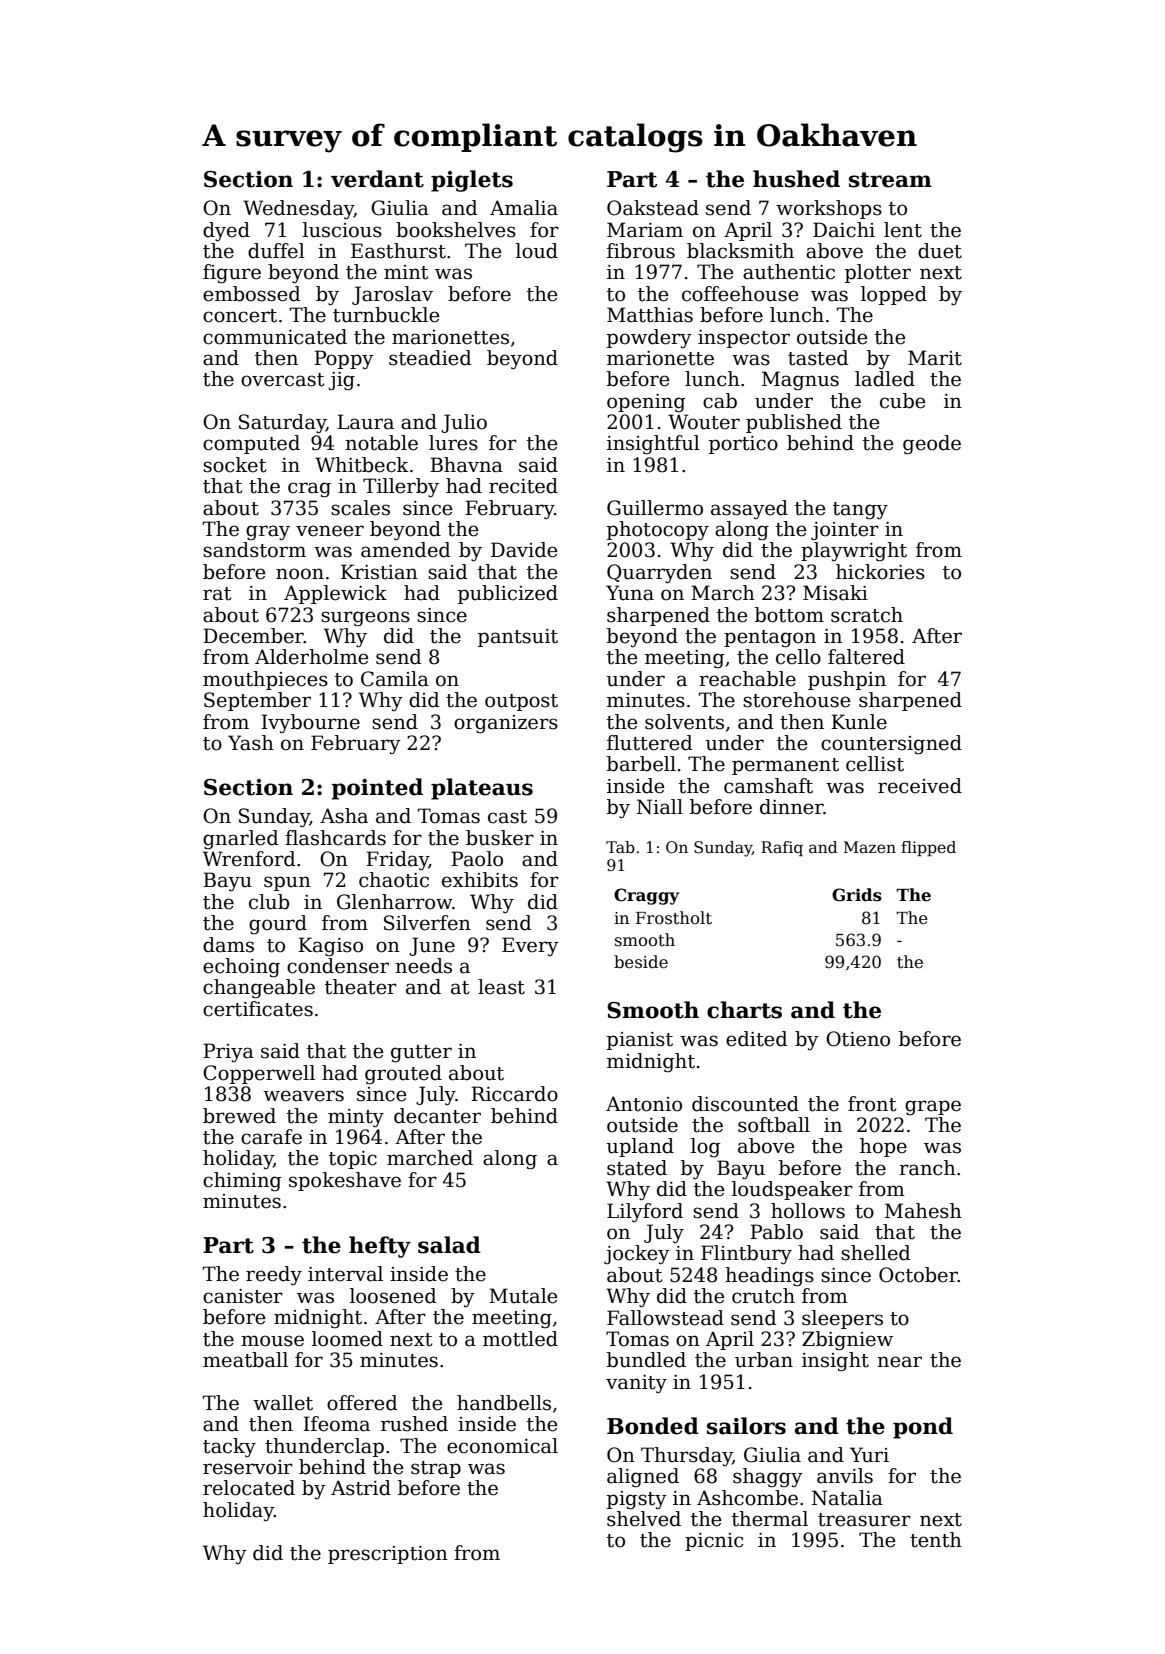  I want to click on figure, so click(232, 274).
